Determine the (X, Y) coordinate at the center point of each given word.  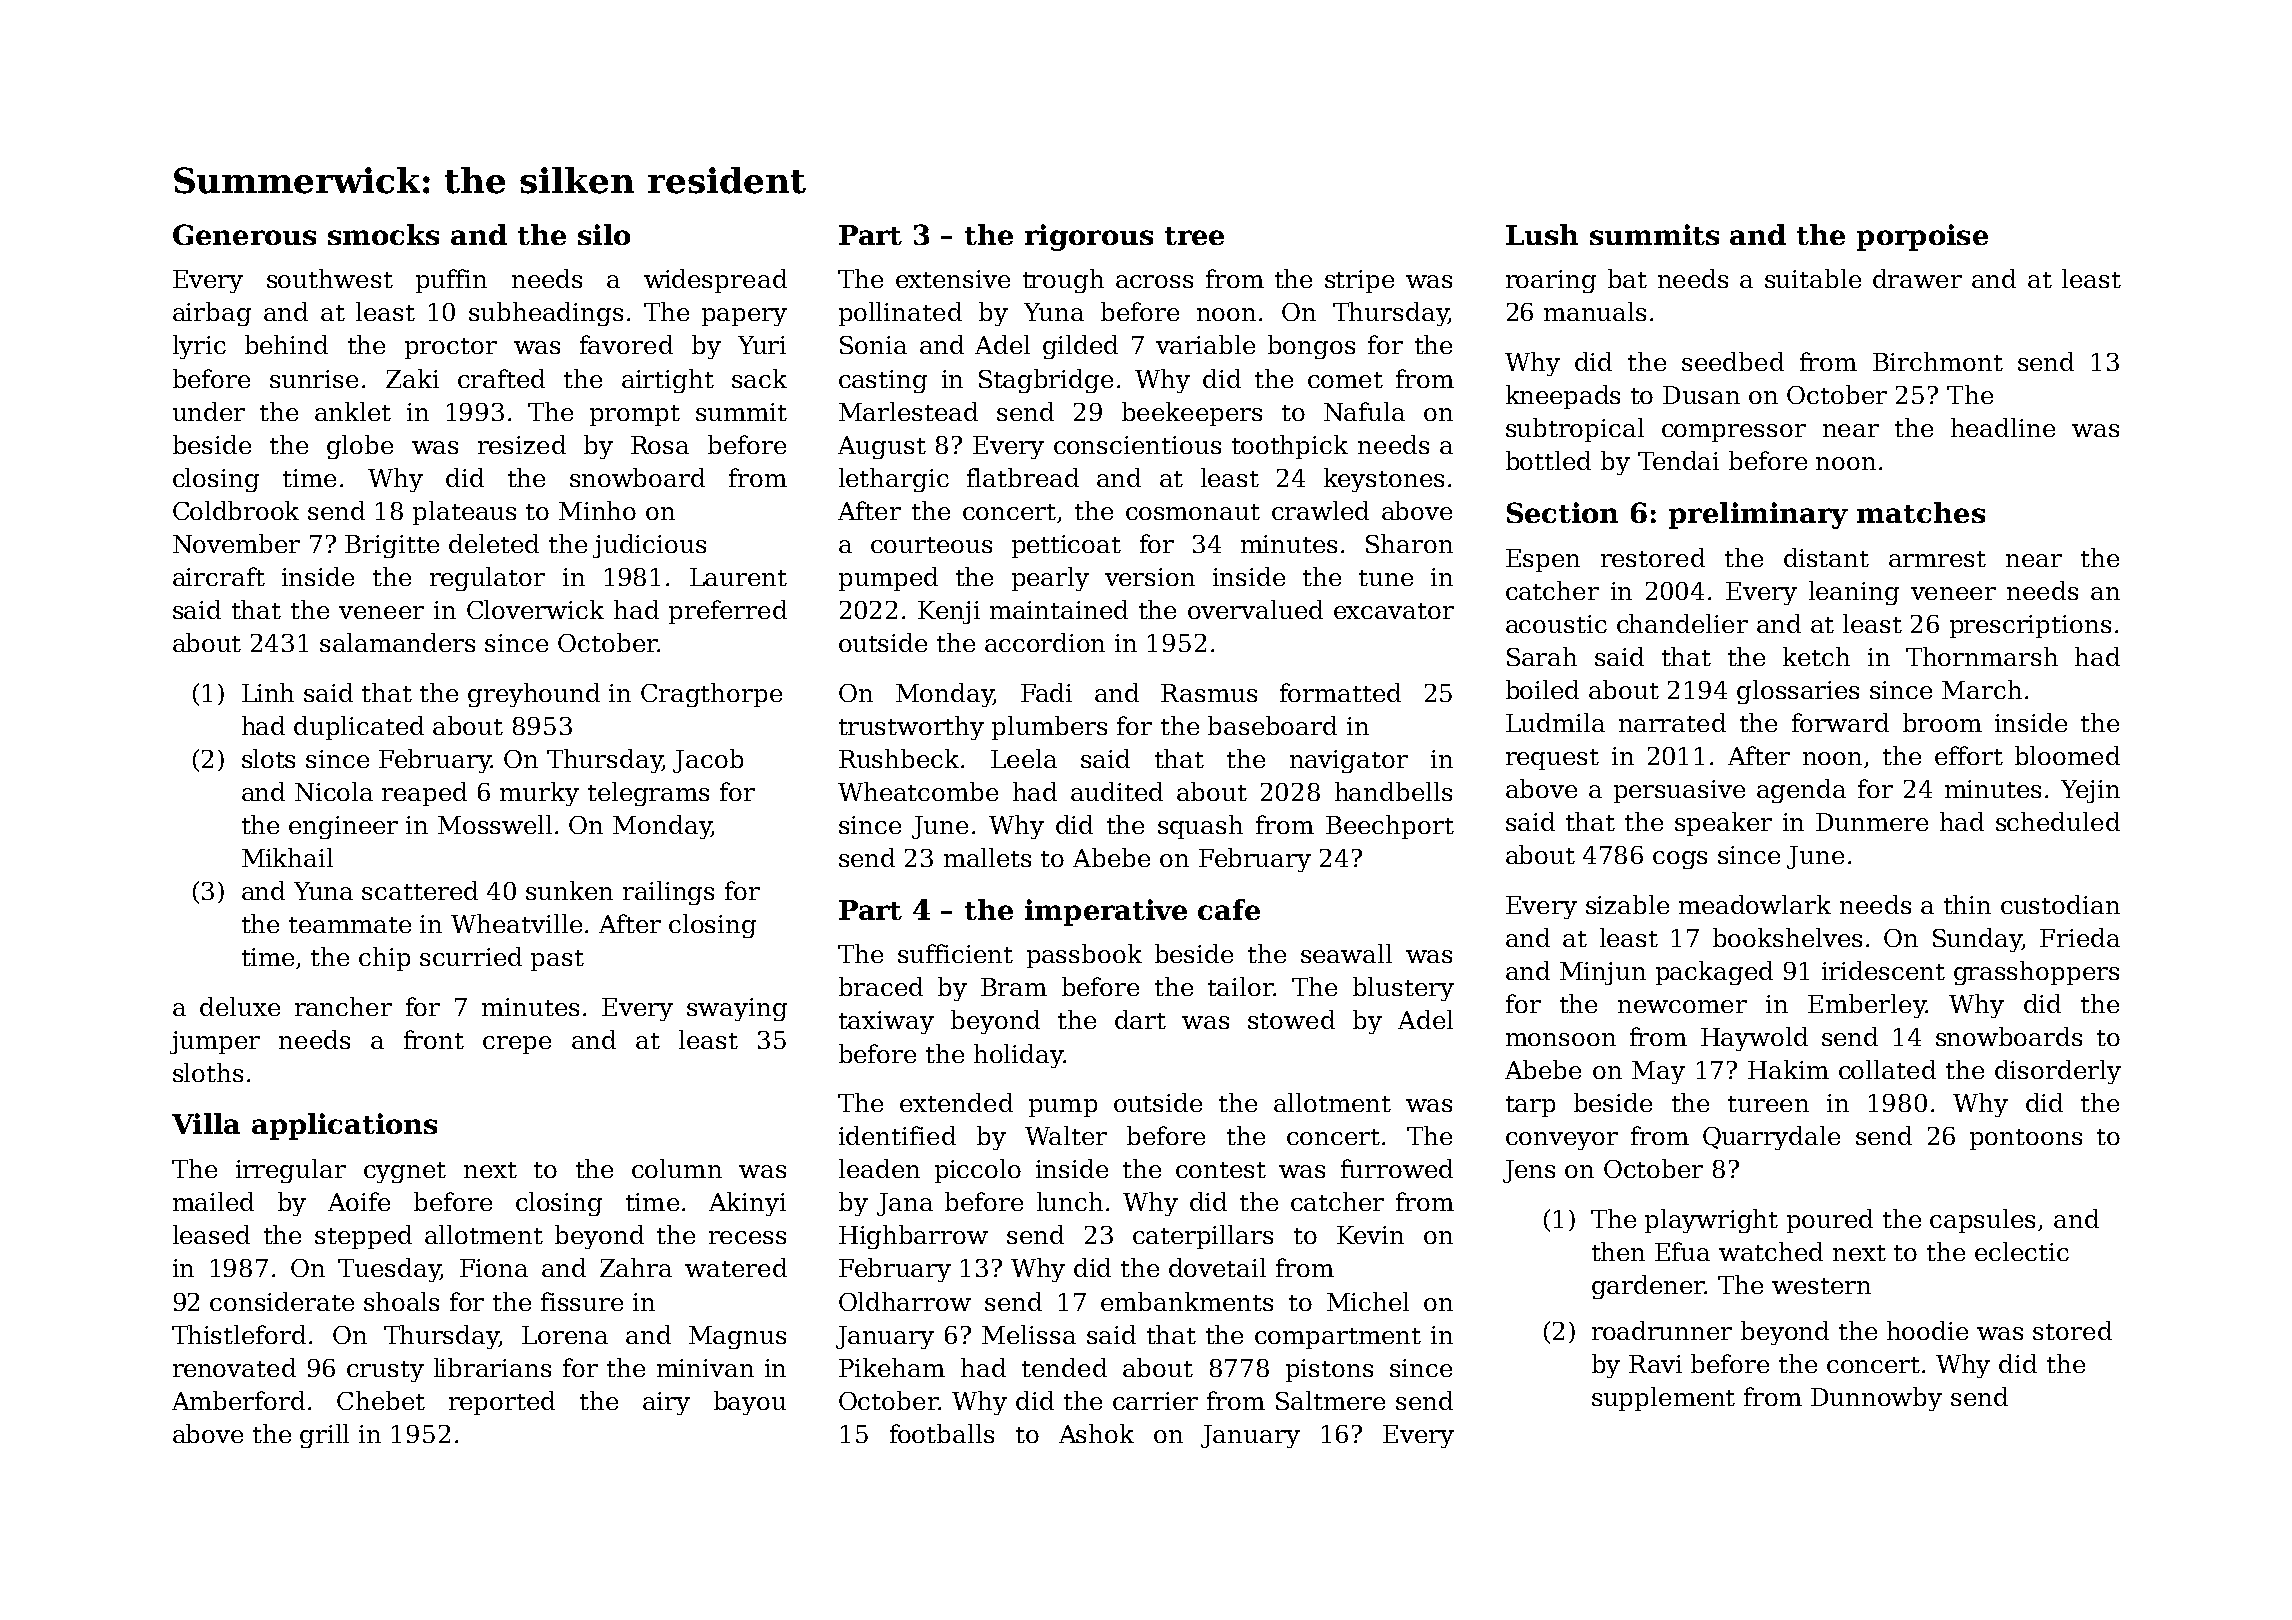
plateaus (464, 513)
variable (1205, 344)
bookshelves (1787, 937)
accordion (1045, 642)
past (557, 960)
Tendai (1678, 460)
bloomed (2067, 755)
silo (604, 234)
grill (324, 1436)
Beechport (1390, 827)
